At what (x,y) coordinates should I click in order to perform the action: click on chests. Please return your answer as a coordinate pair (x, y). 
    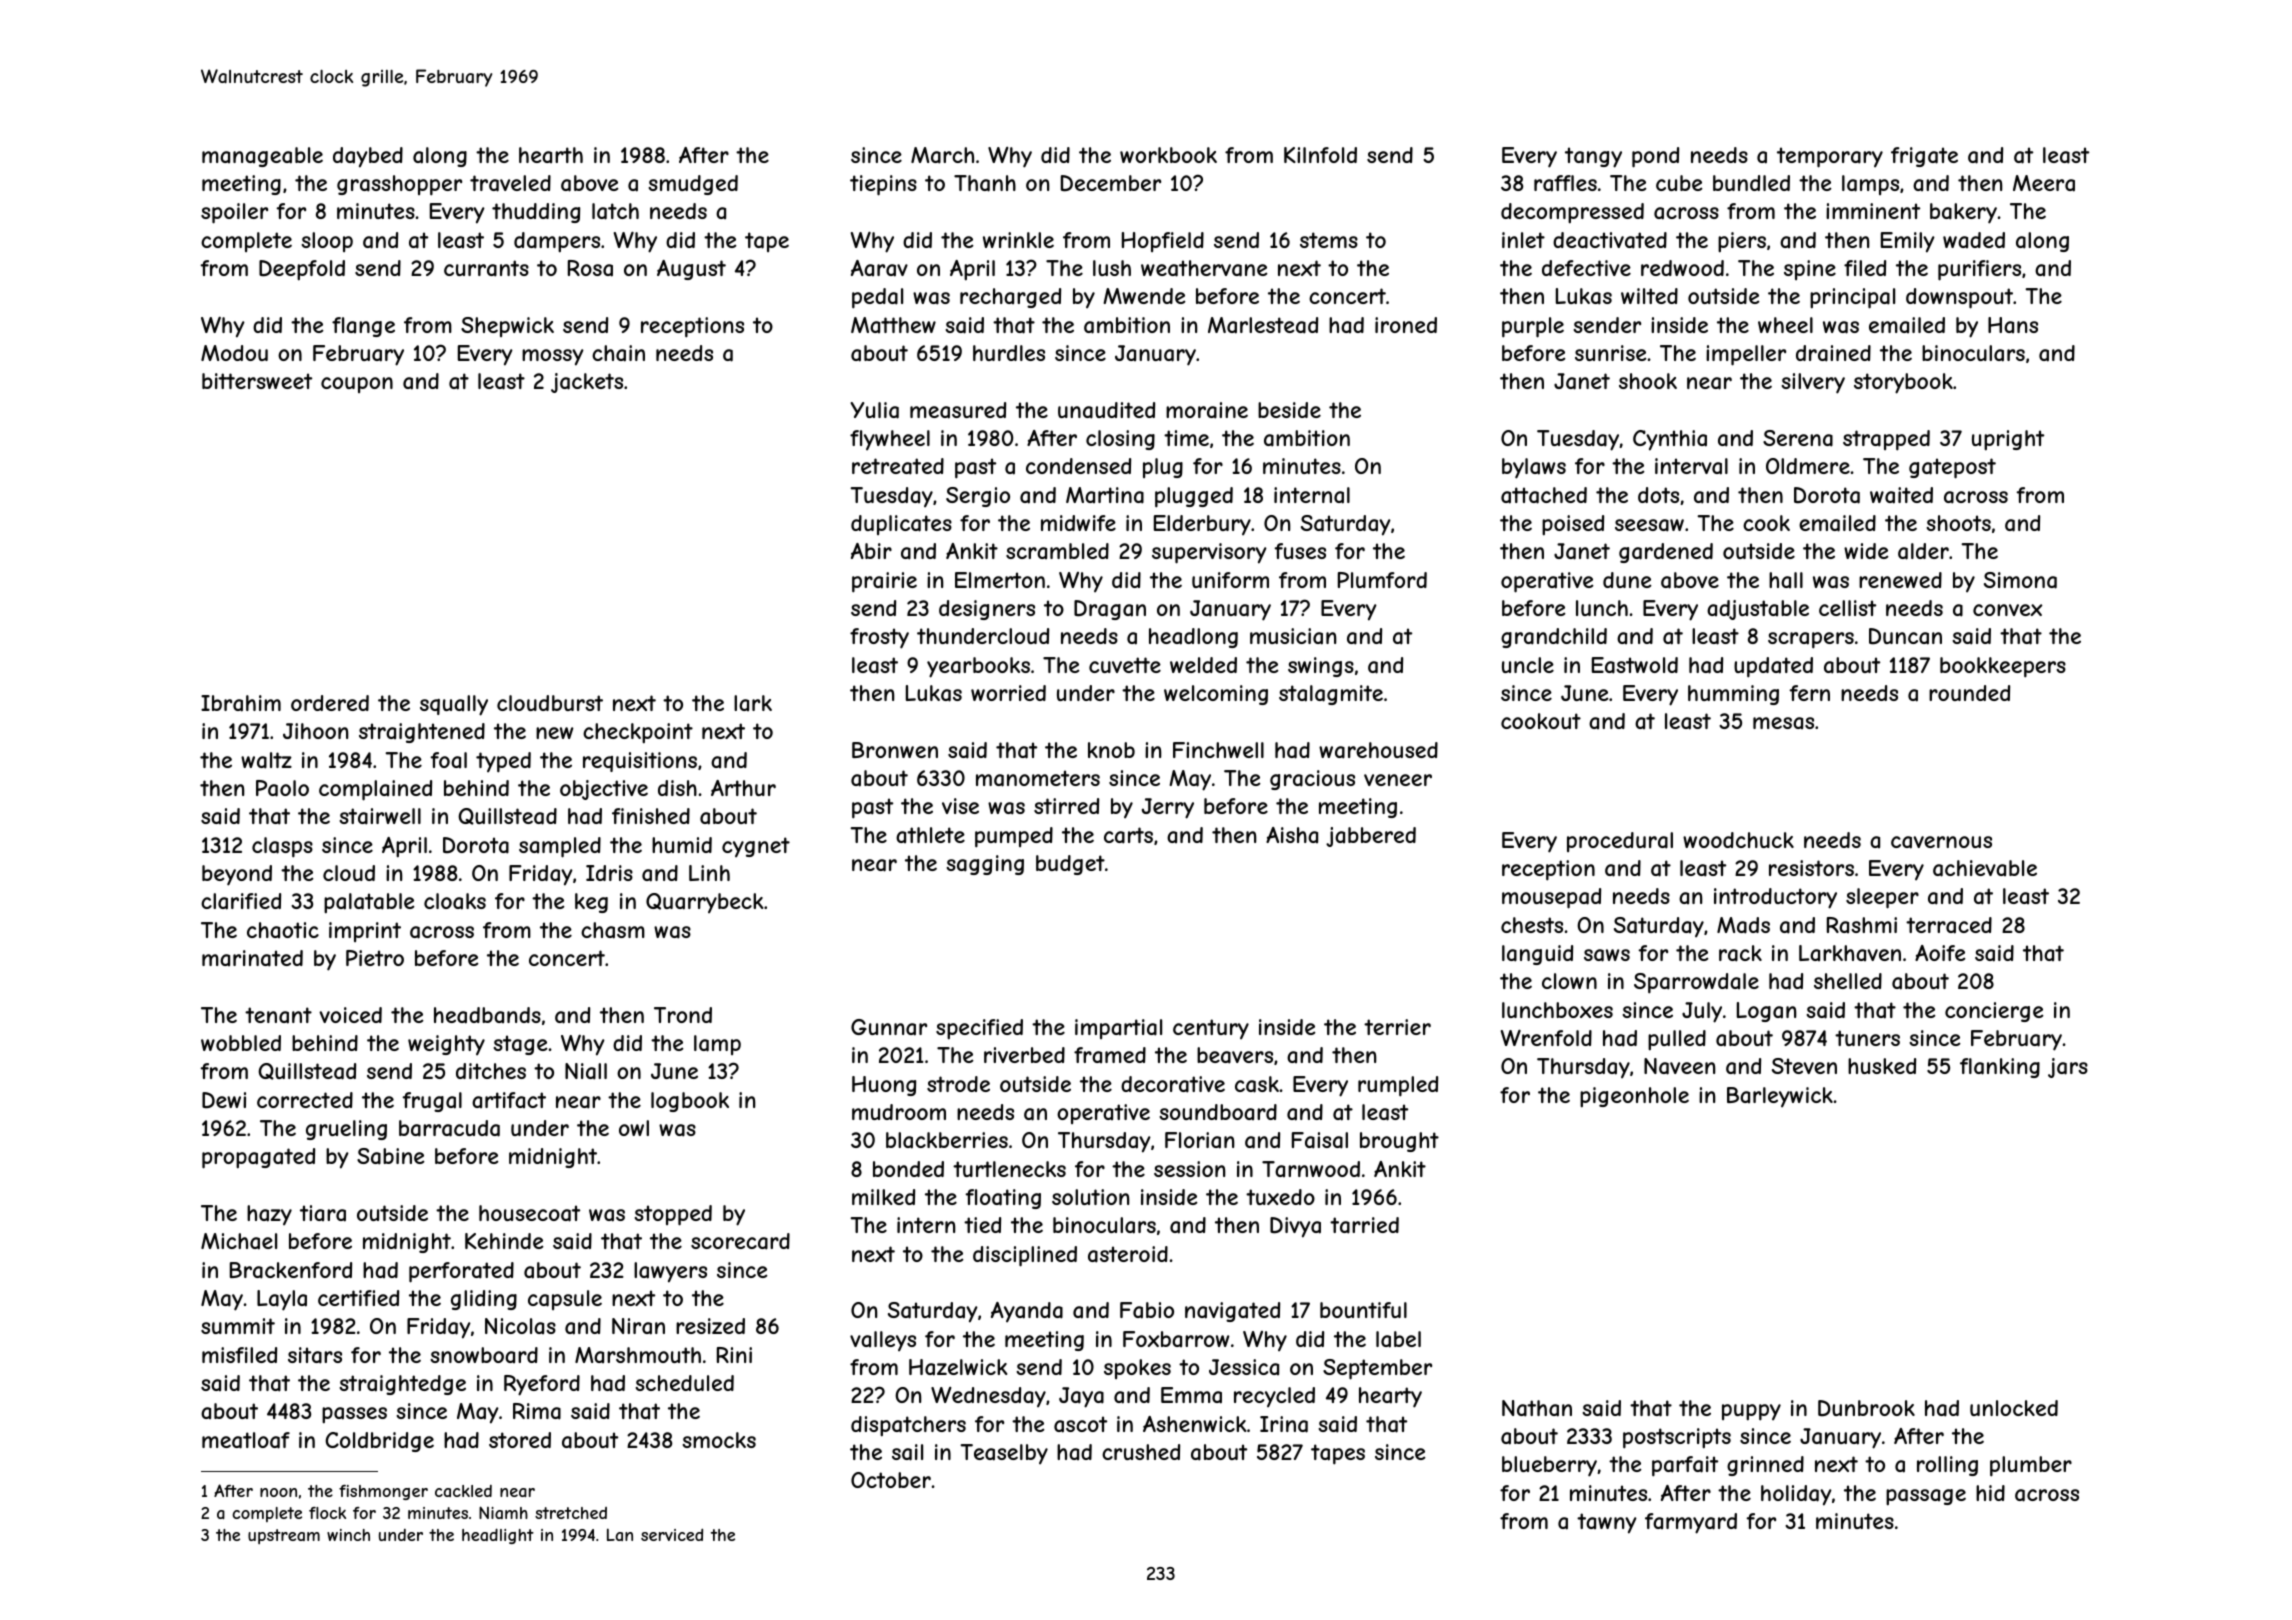
    Looking at the image, I should click on (1532, 925).
